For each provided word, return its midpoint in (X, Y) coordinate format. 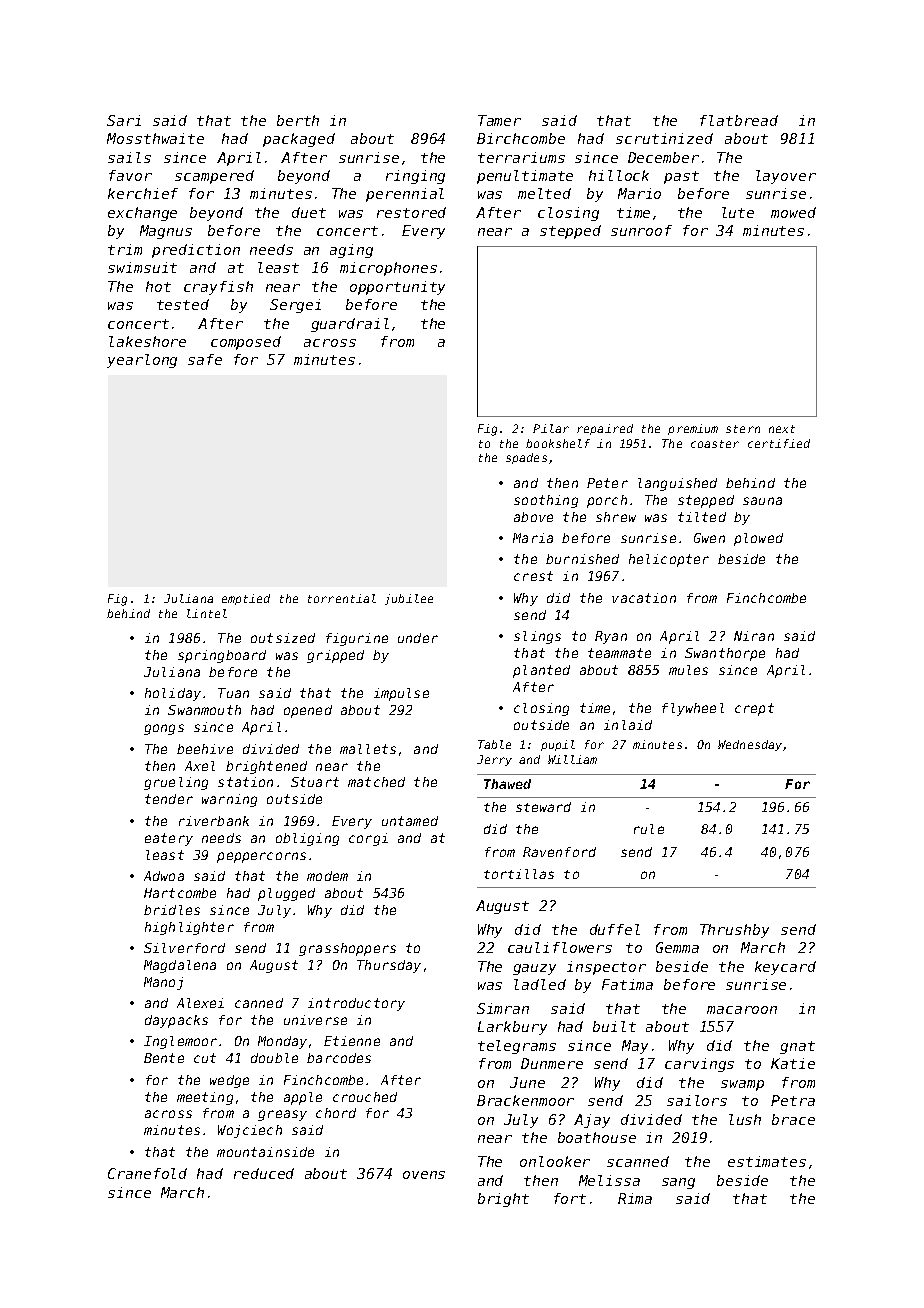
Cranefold (147, 1173)
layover (786, 177)
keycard (785, 968)
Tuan (233, 693)
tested (183, 304)
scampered (214, 177)
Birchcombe (521, 138)
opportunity (397, 288)
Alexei (200, 1003)
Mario (639, 193)
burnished (582, 559)
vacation (644, 598)
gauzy (534, 969)
